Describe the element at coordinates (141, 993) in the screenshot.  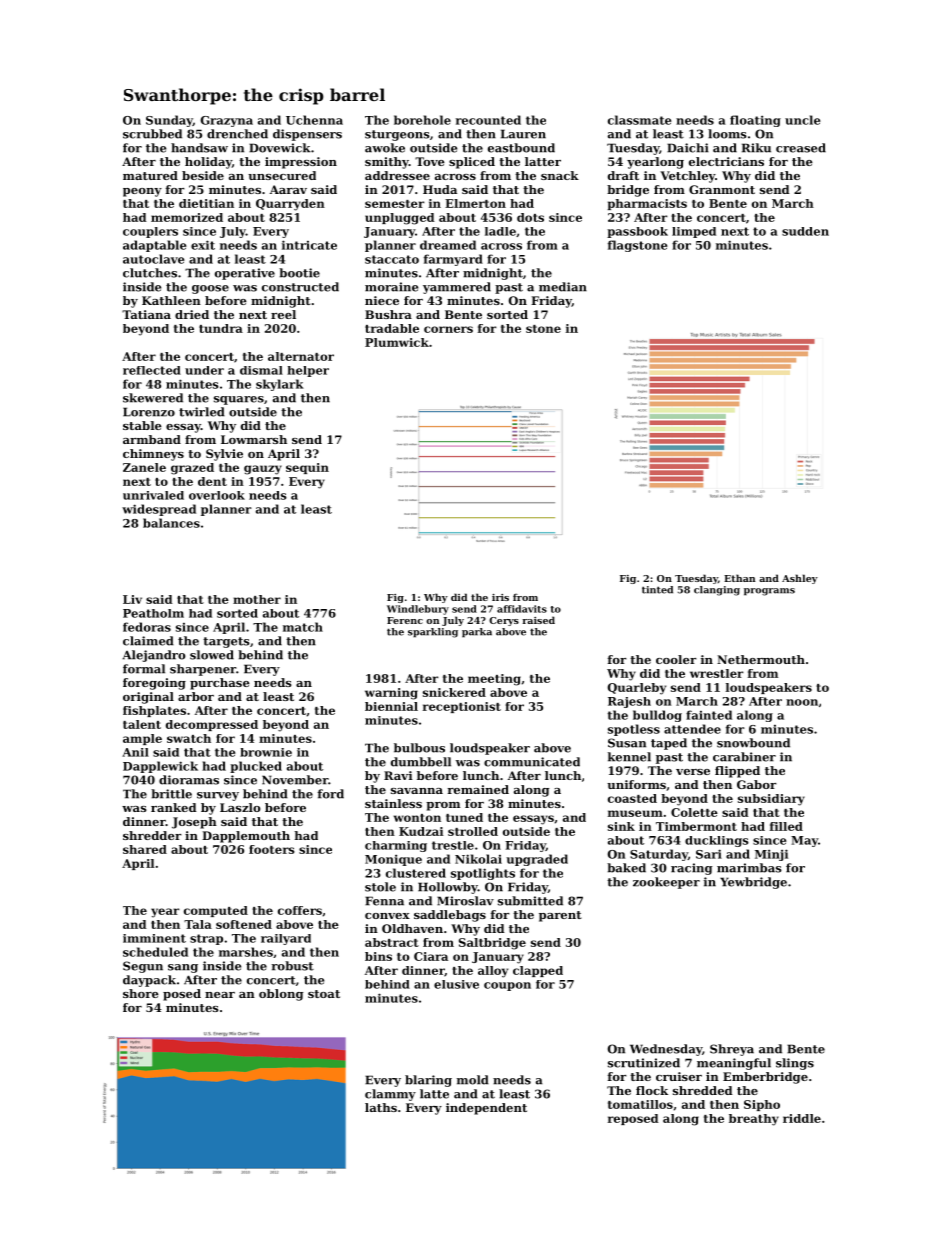
I see `shore` at that location.
